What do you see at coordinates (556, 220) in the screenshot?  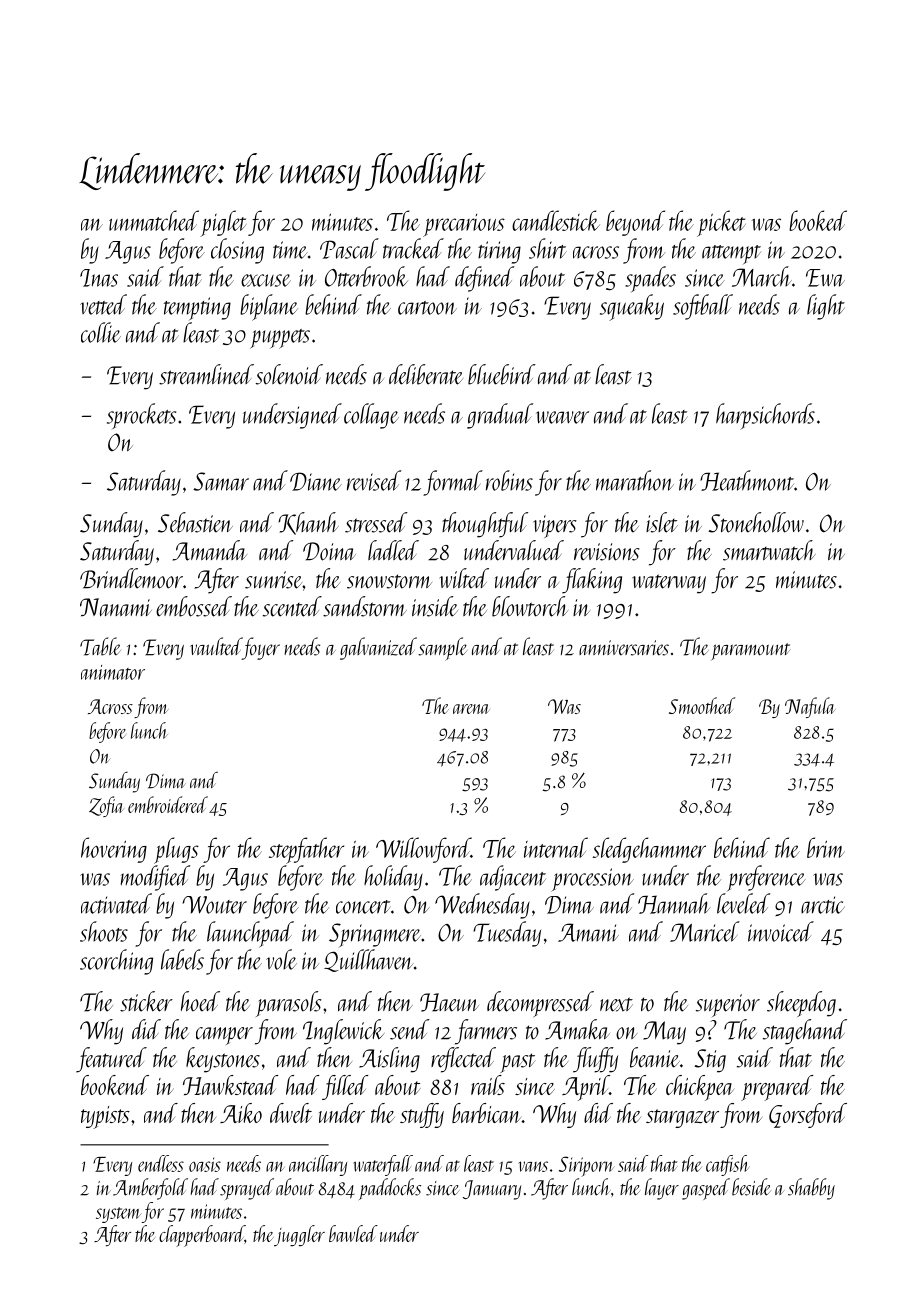 I see `candlestick` at bounding box center [556, 220].
